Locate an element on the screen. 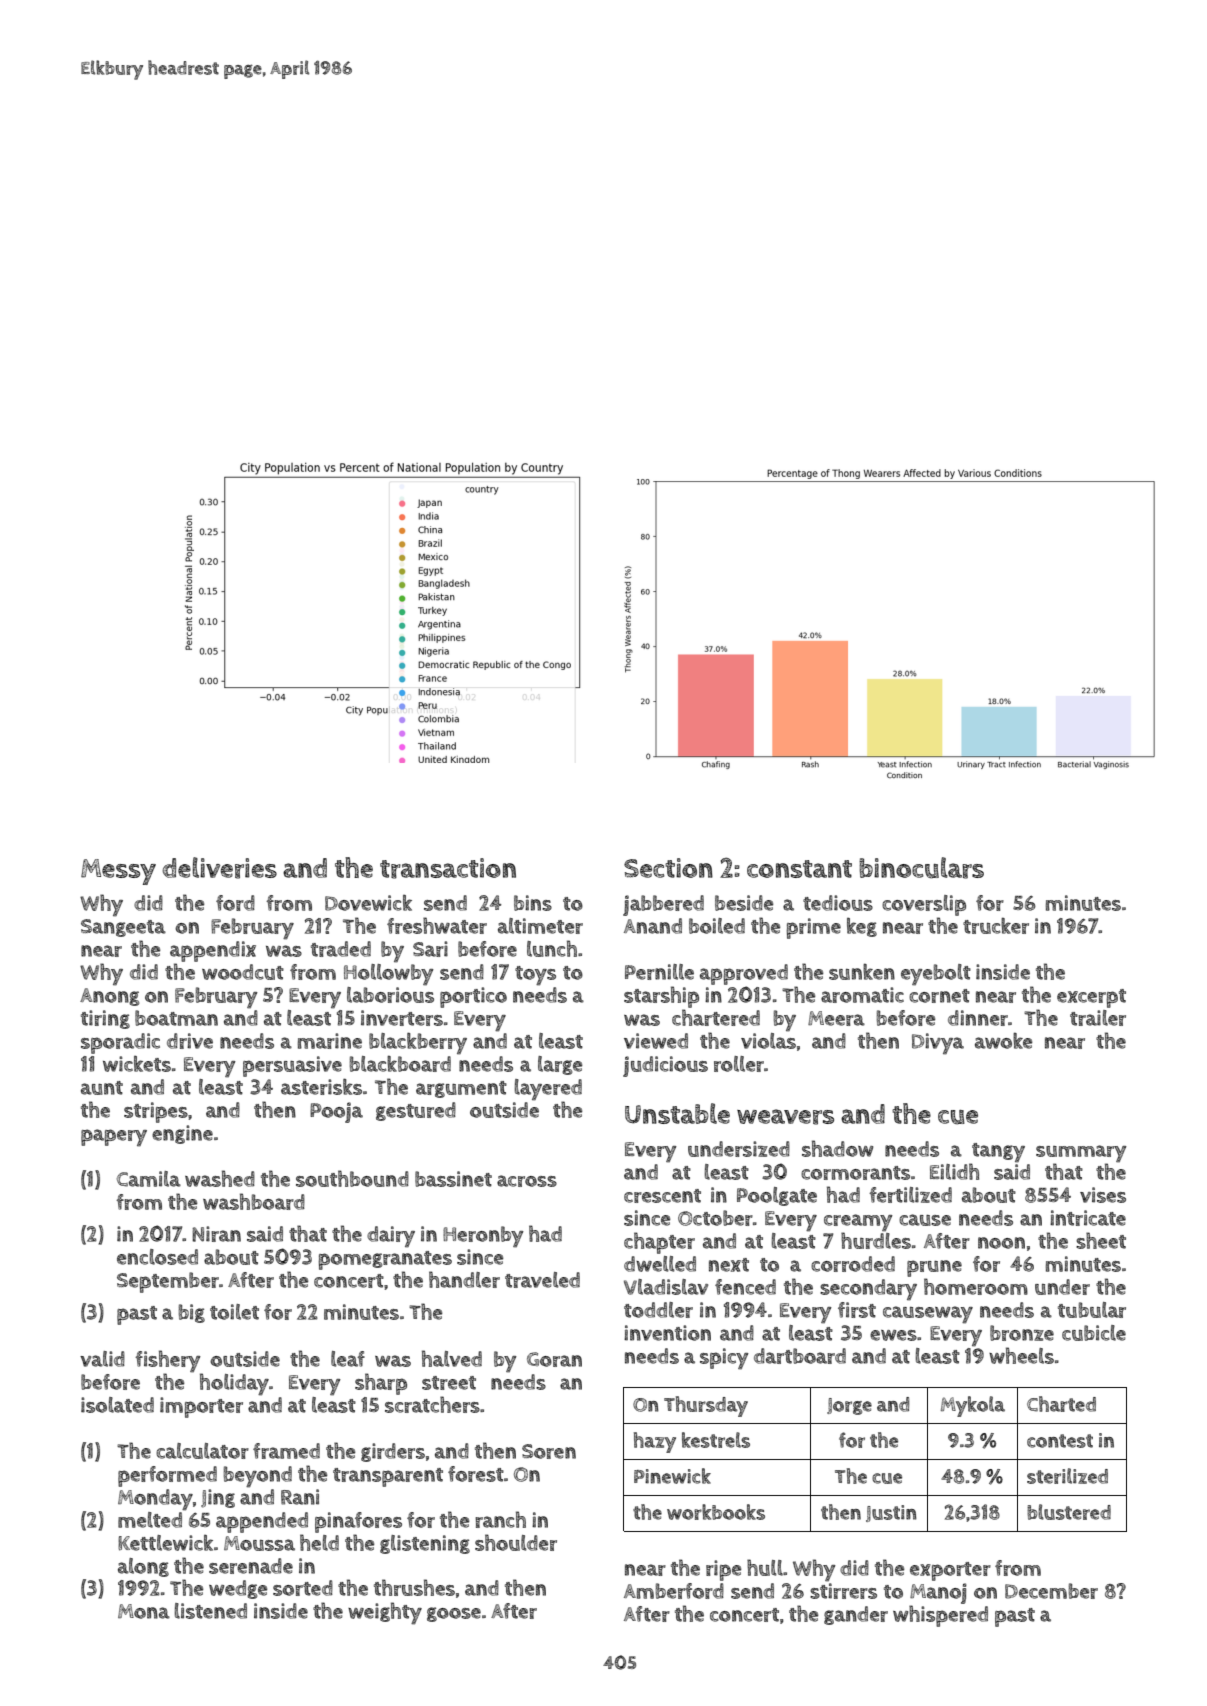 This screenshot has width=1207, height=1706. hull is located at coordinates (765, 1567).
